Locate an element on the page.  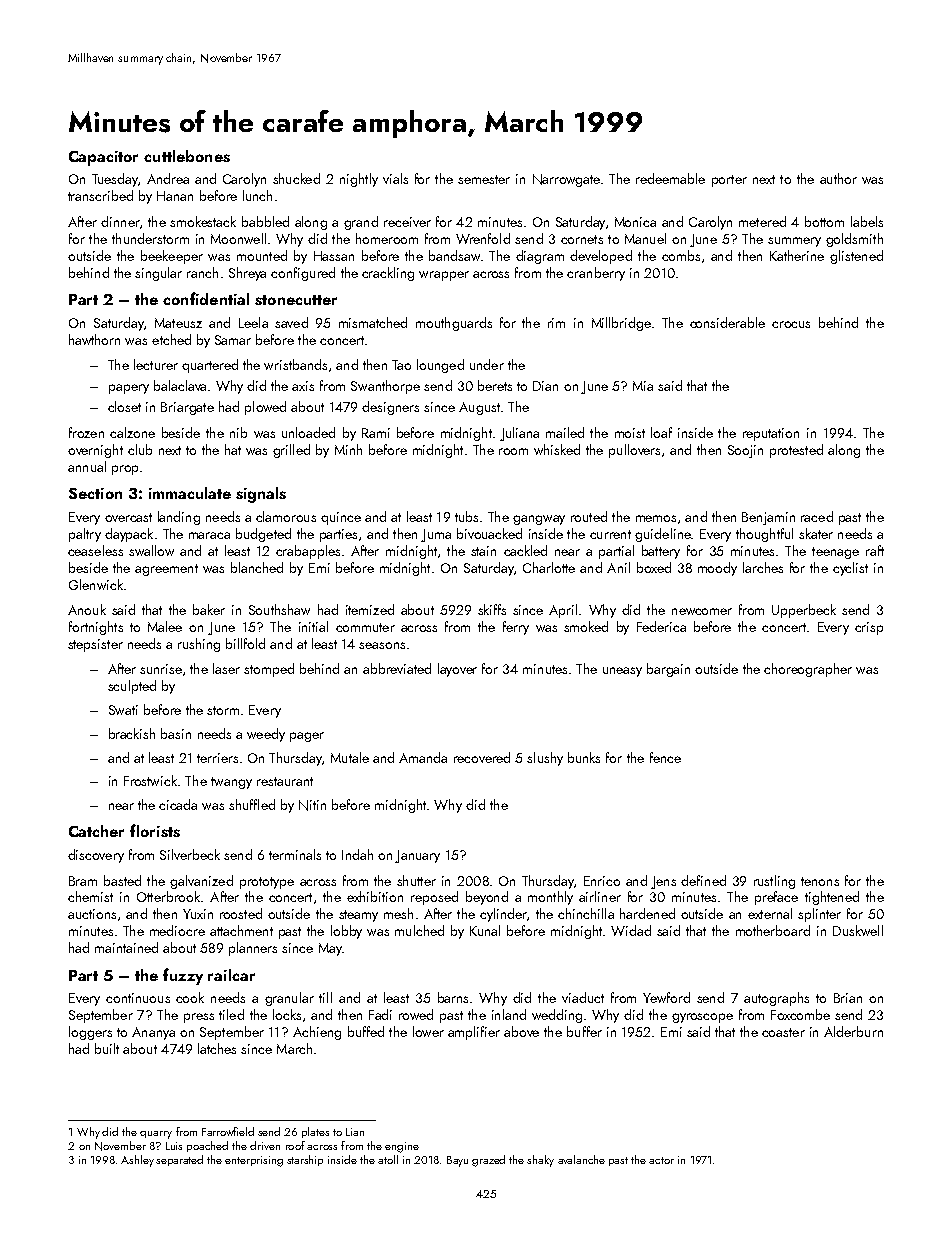
cook is located at coordinates (190, 997).
